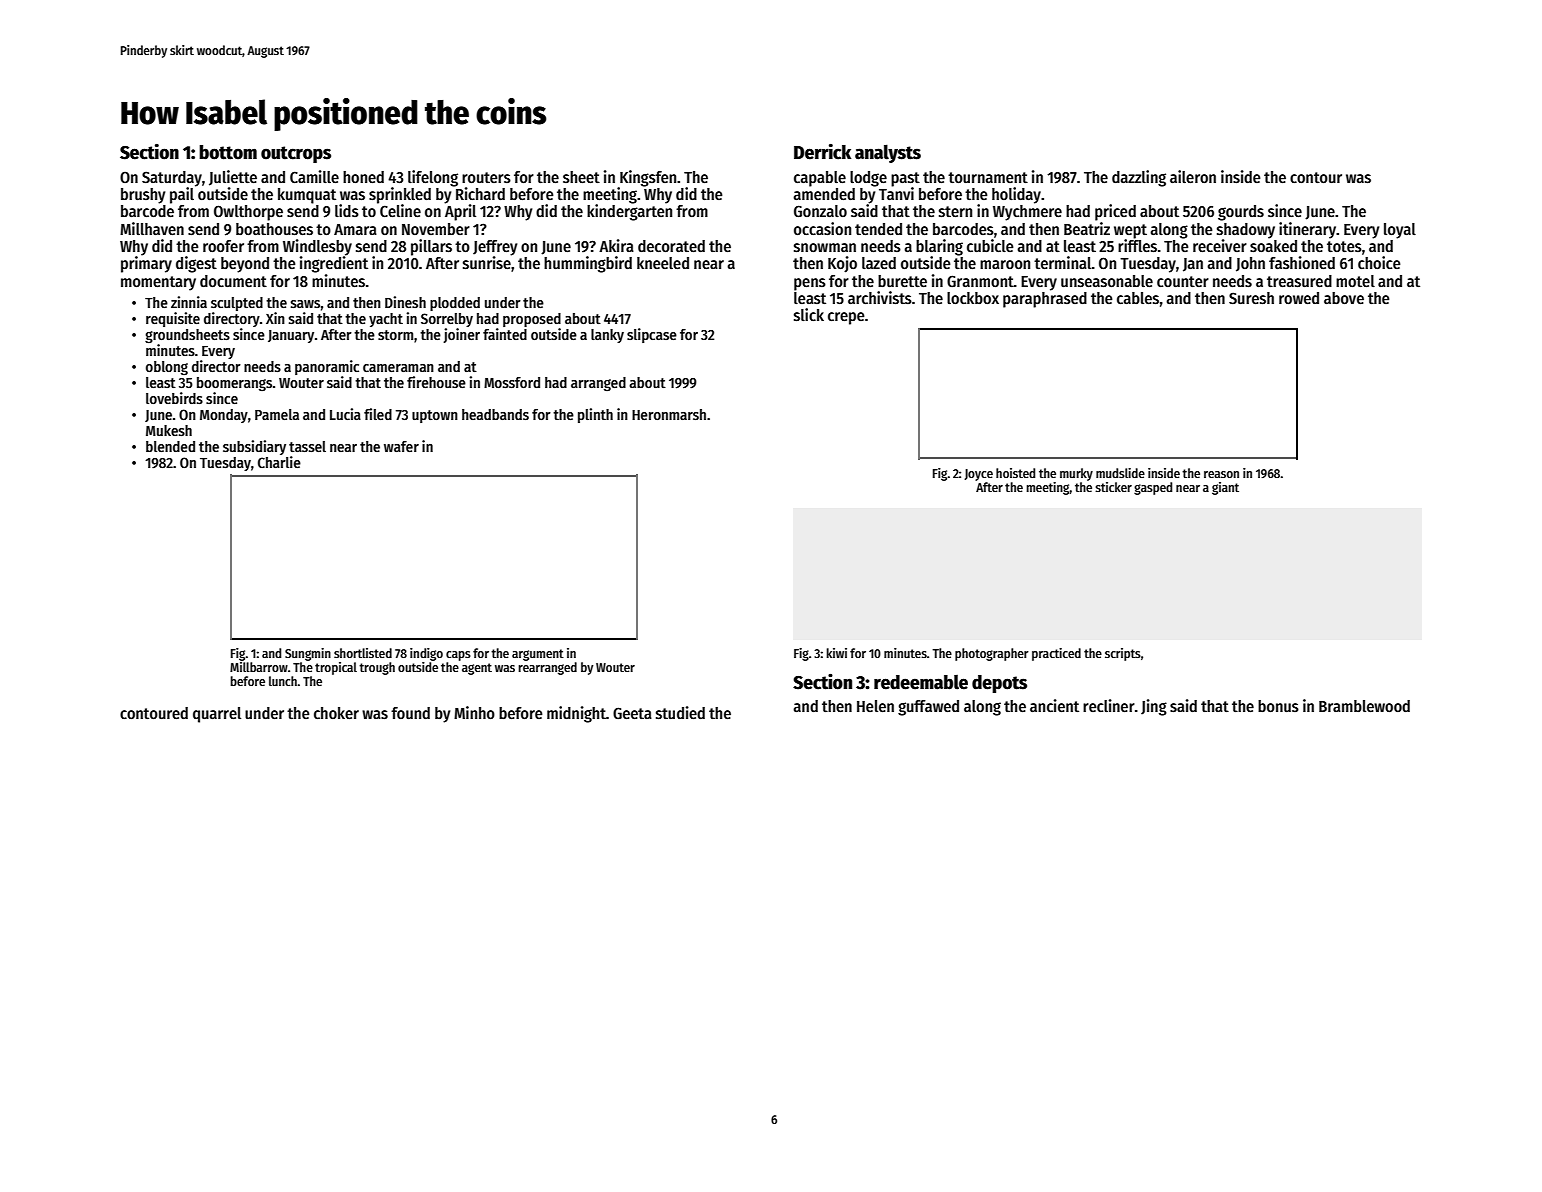 The width and height of the screenshot is (1542, 1192). I want to click on Akira, so click(616, 245).
